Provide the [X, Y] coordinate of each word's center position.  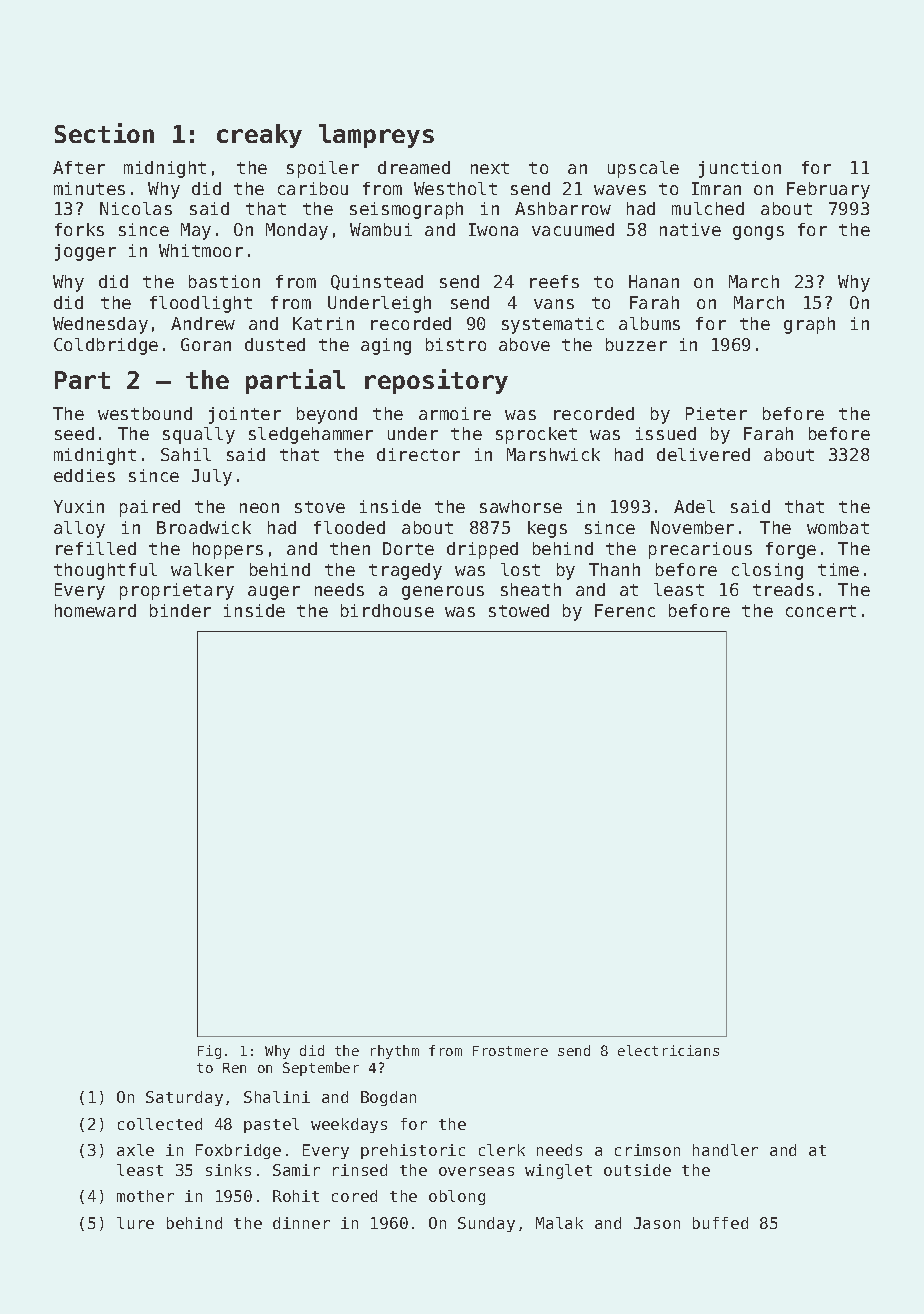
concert [821, 611]
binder [180, 610]
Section [104, 133]
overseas [476, 1171]
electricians [668, 1050]
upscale [643, 169]
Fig [209, 1052]
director [418, 454]
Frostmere [510, 1051]
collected [160, 1124]
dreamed [414, 167]
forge [791, 550]
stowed [519, 610]
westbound [145, 413]
